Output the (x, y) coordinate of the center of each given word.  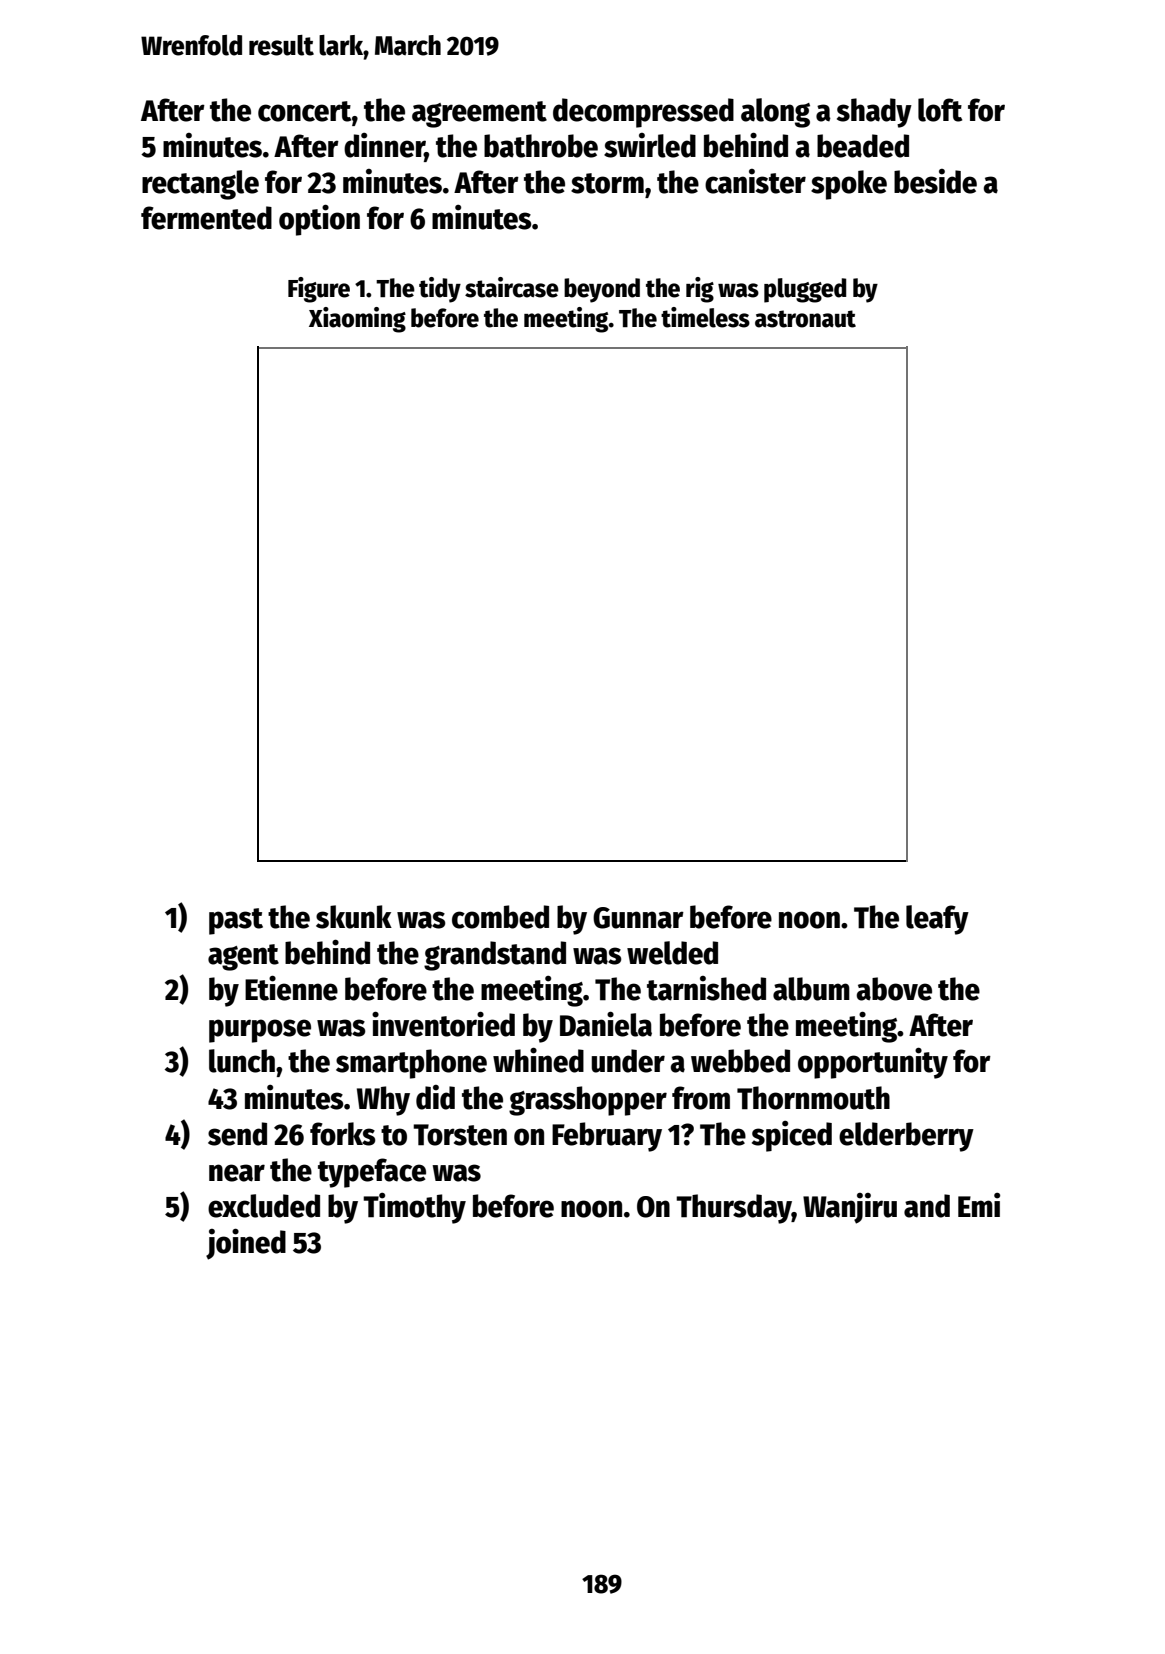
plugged (805, 290)
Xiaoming (357, 320)
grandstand (495, 956)
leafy (937, 920)
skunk (354, 917)
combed (500, 917)
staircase (512, 287)
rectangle (200, 185)
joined (246, 1244)
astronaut (805, 319)
